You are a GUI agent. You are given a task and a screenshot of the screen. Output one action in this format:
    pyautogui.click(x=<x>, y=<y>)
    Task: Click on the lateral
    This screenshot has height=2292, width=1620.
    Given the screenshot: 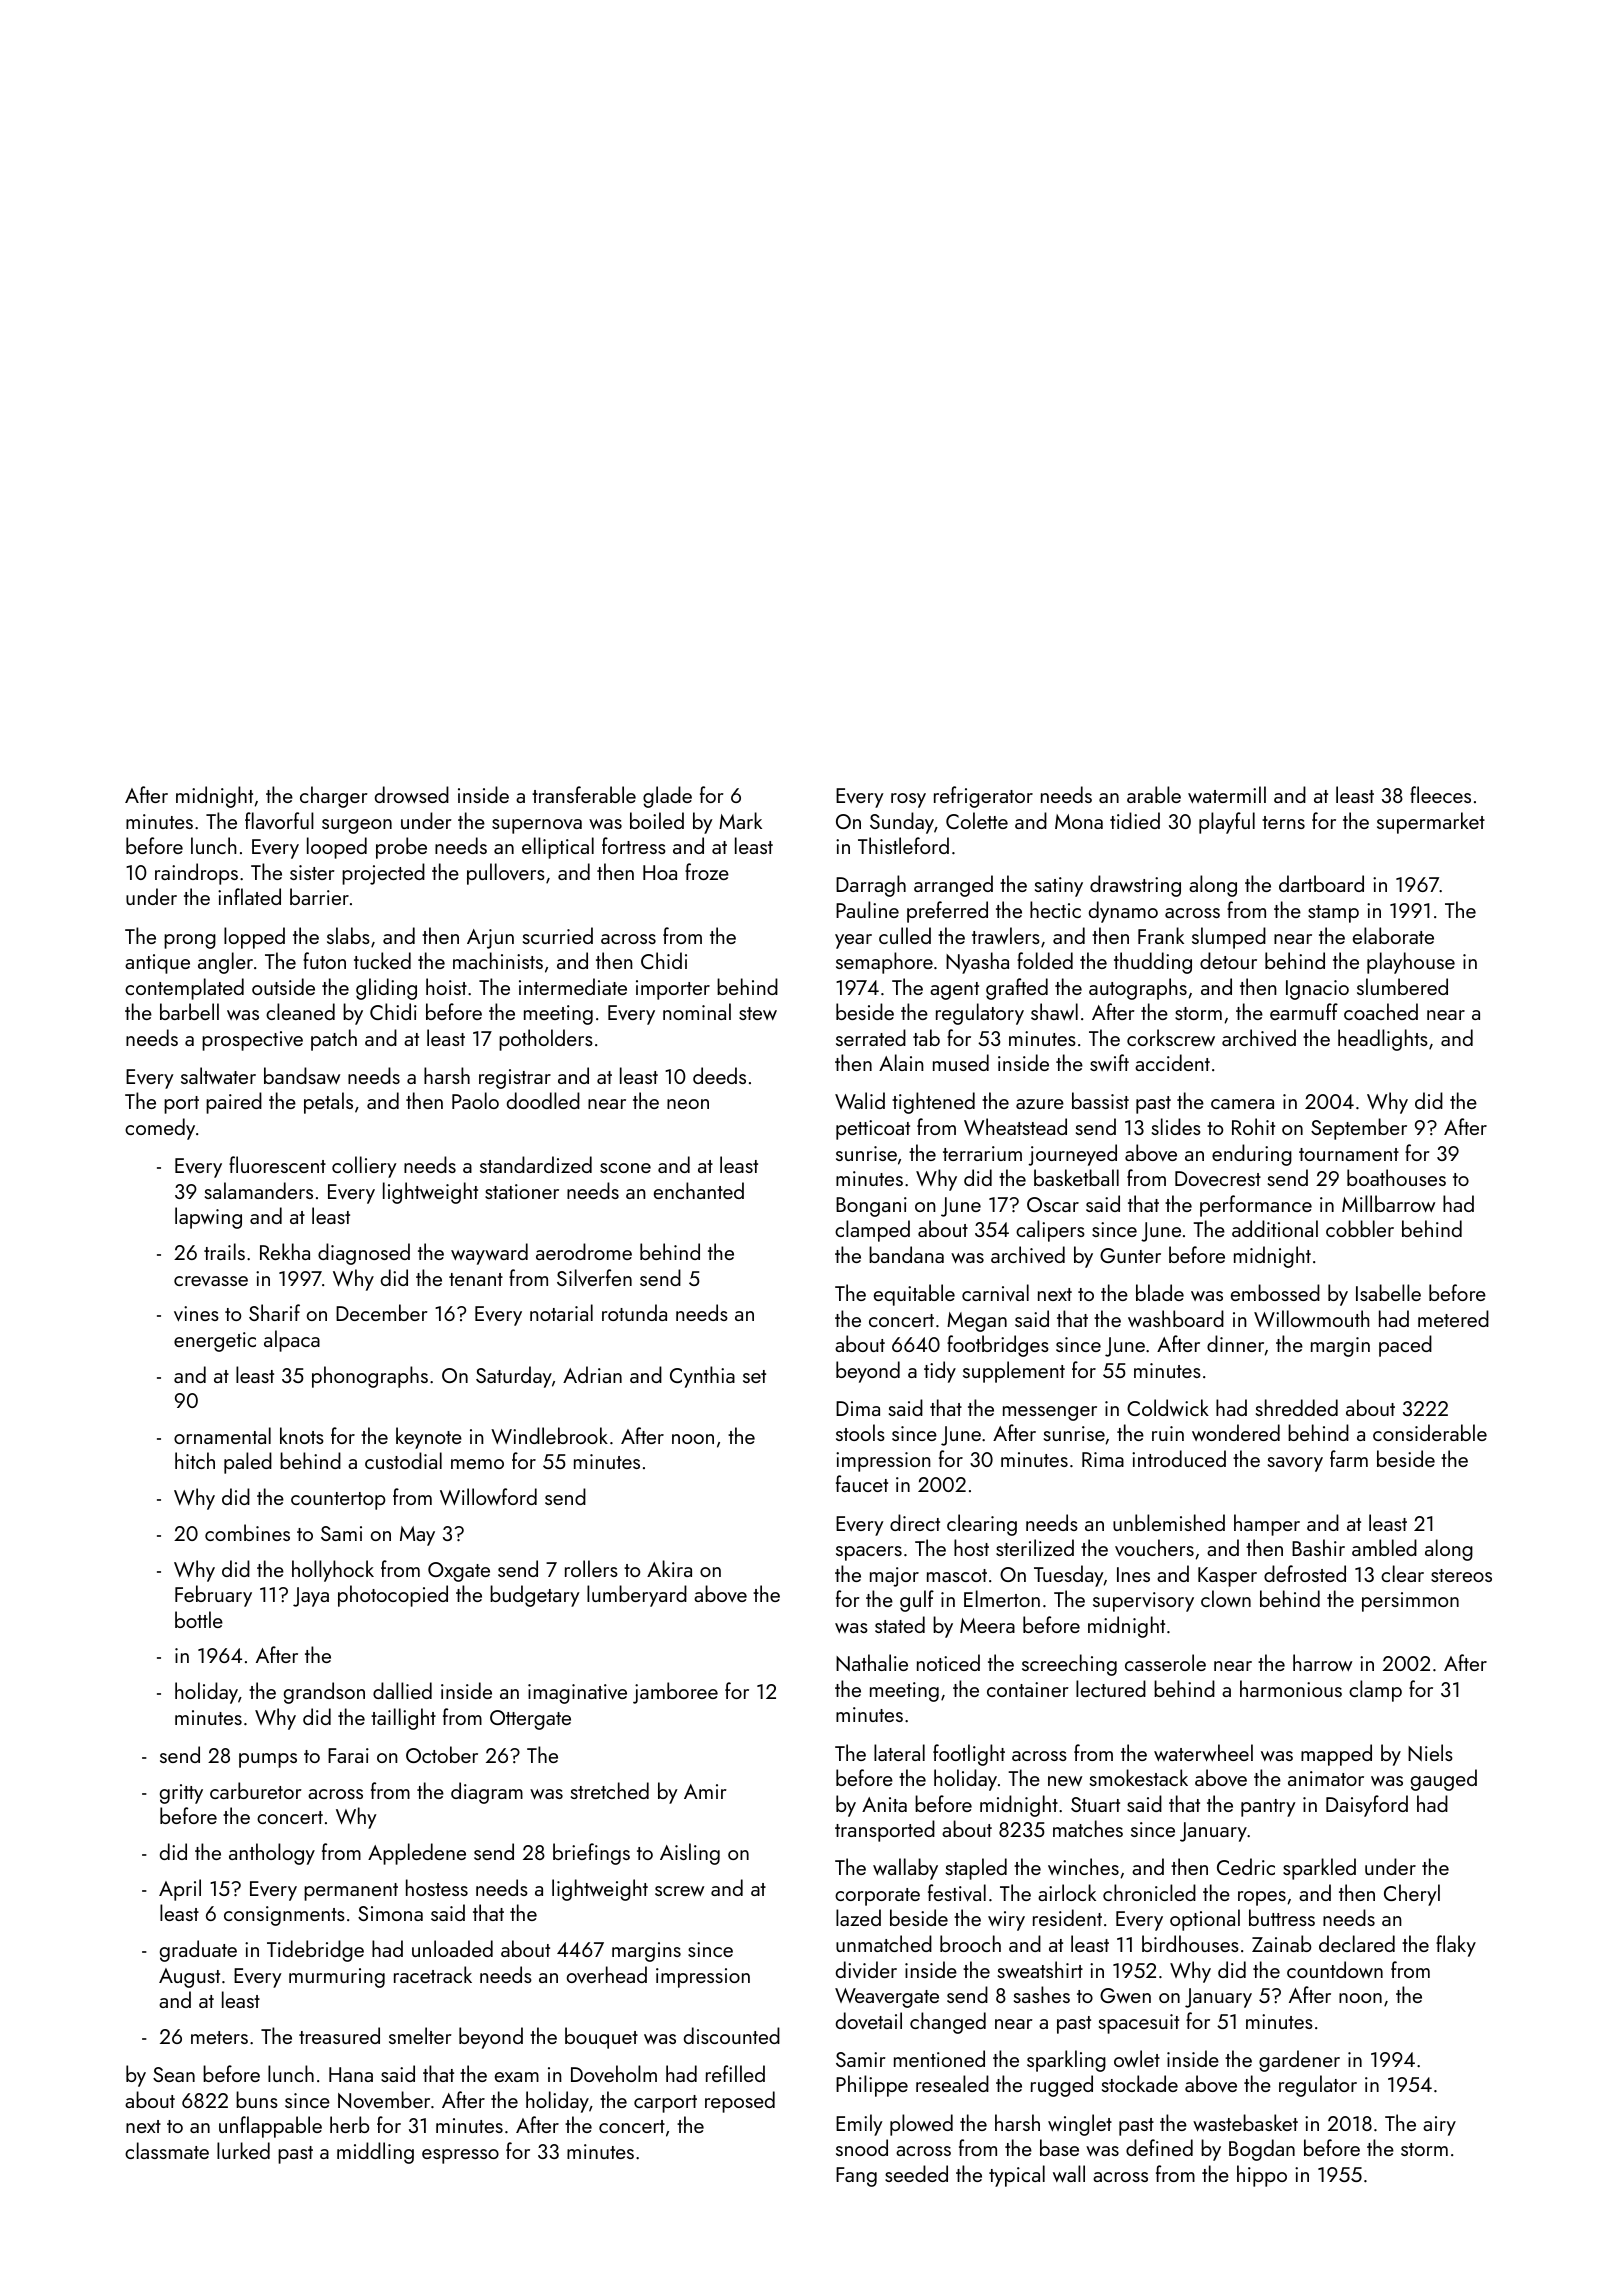 What is the action you would take?
    pyautogui.click(x=899, y=1752)
